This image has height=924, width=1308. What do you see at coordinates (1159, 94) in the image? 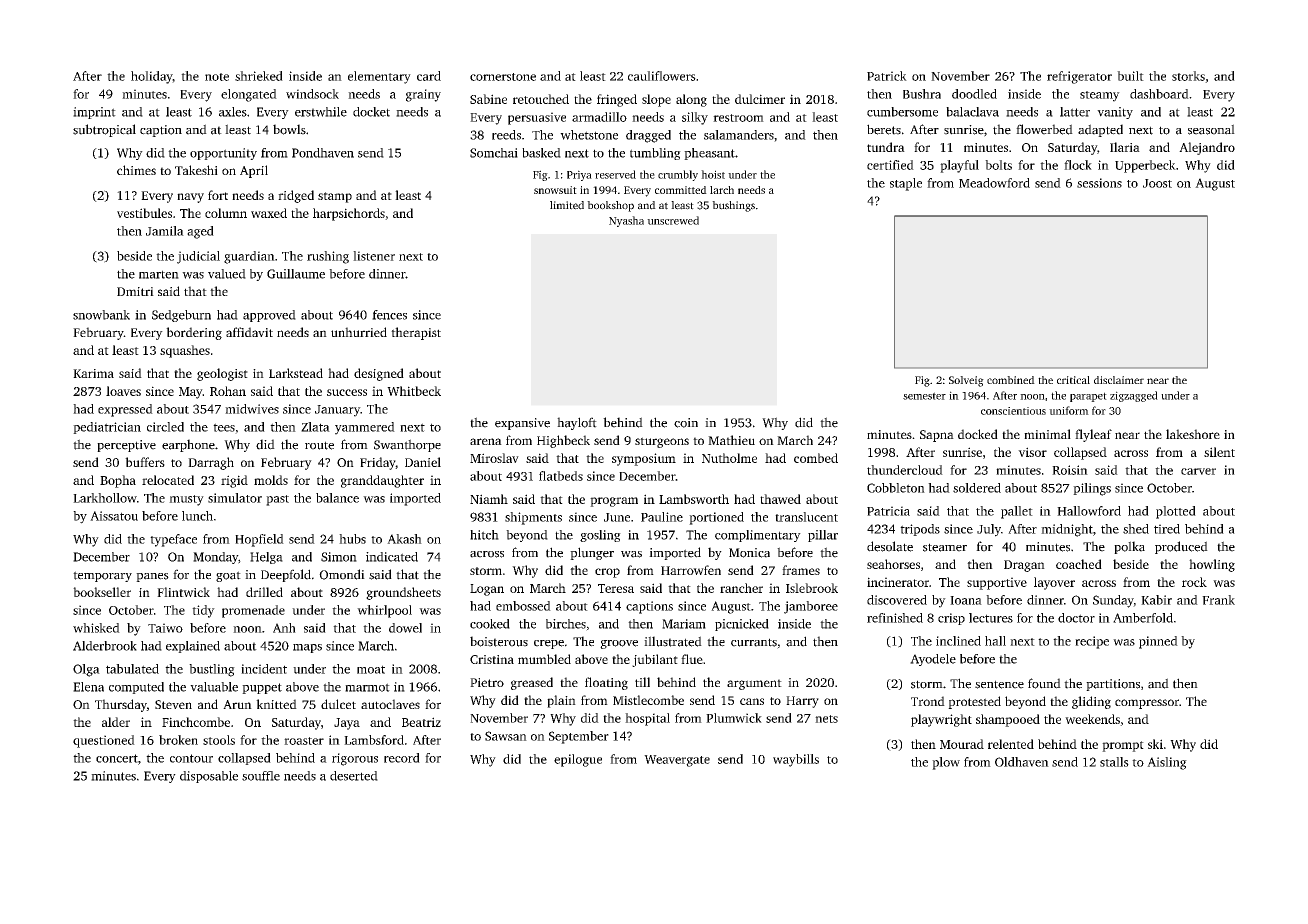
I see `dashboard` at bounding box center [1159, 94].
